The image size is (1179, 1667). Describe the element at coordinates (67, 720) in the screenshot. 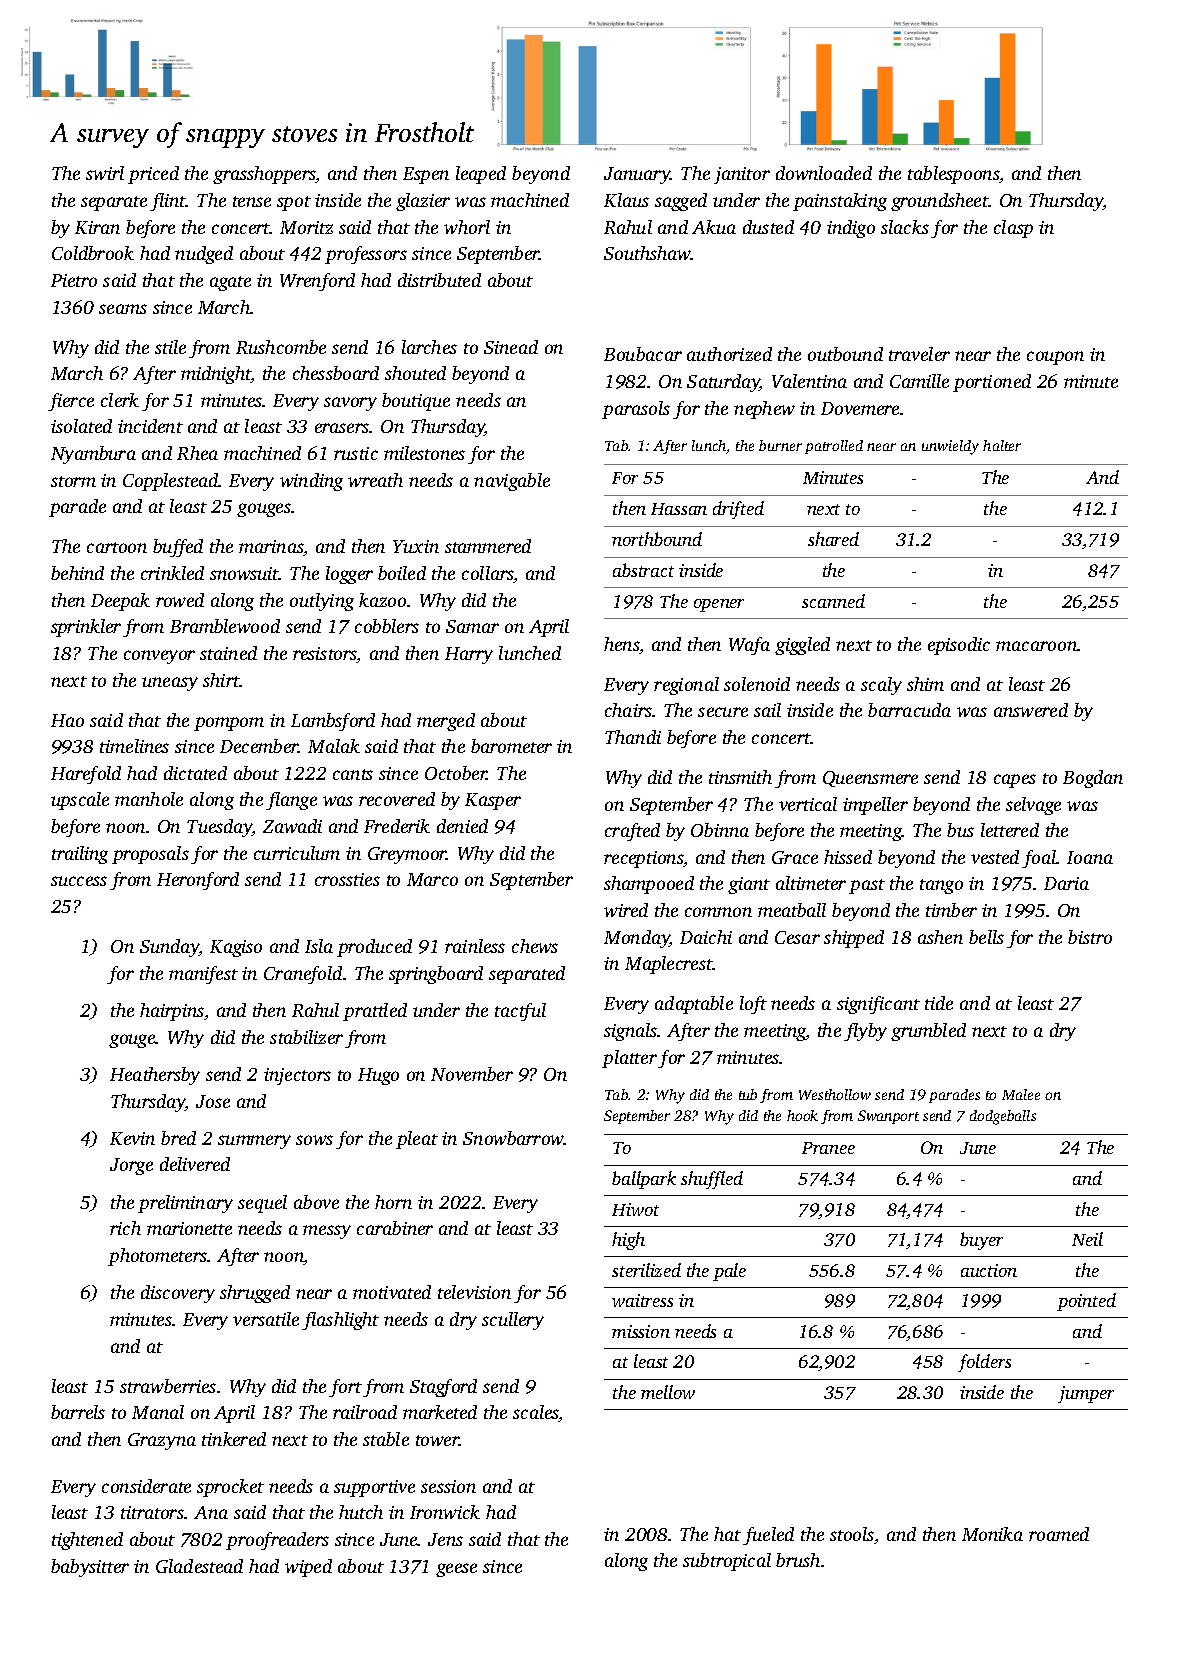

I see `Hao` at that location.
